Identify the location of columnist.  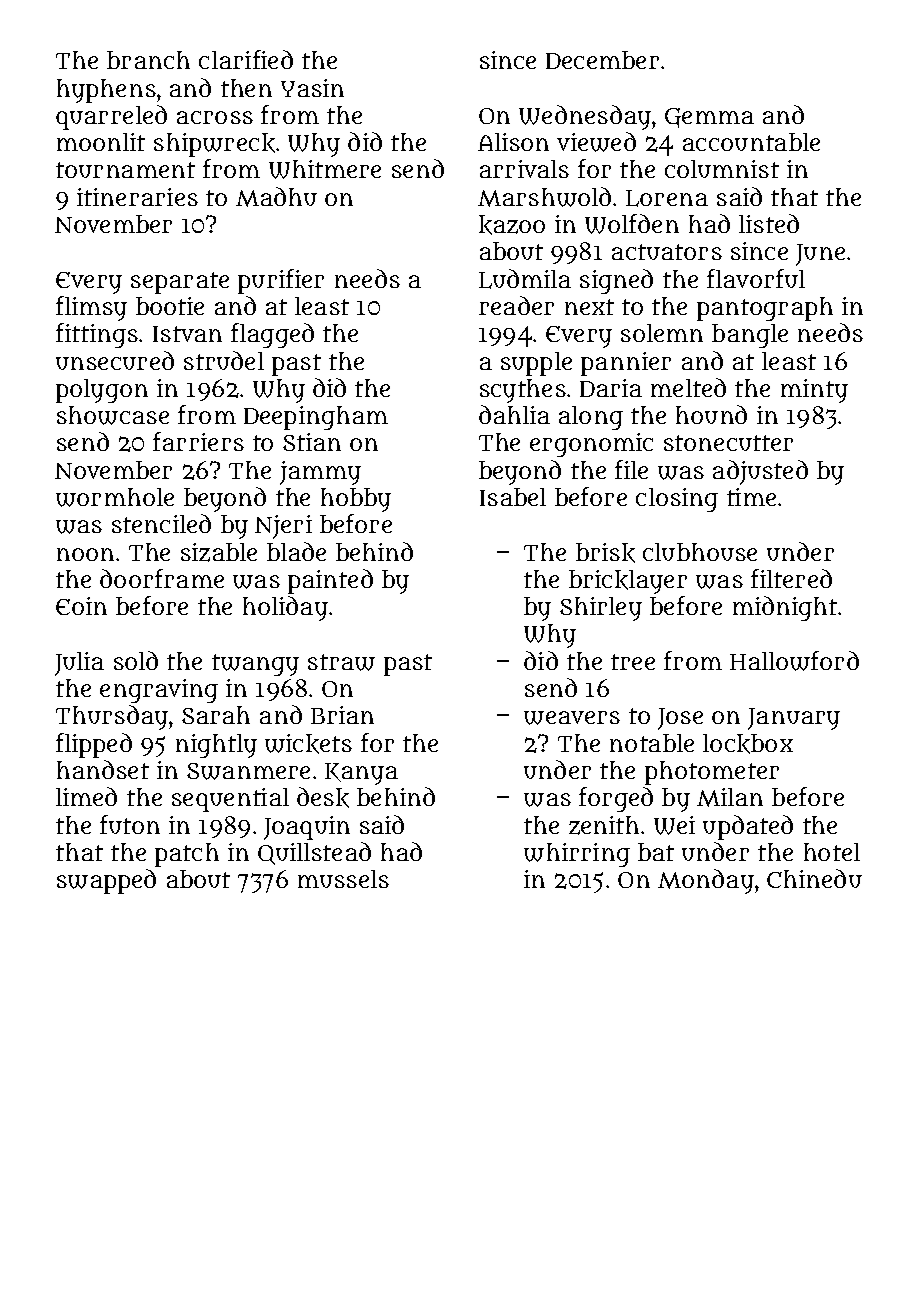
(722, 169).
